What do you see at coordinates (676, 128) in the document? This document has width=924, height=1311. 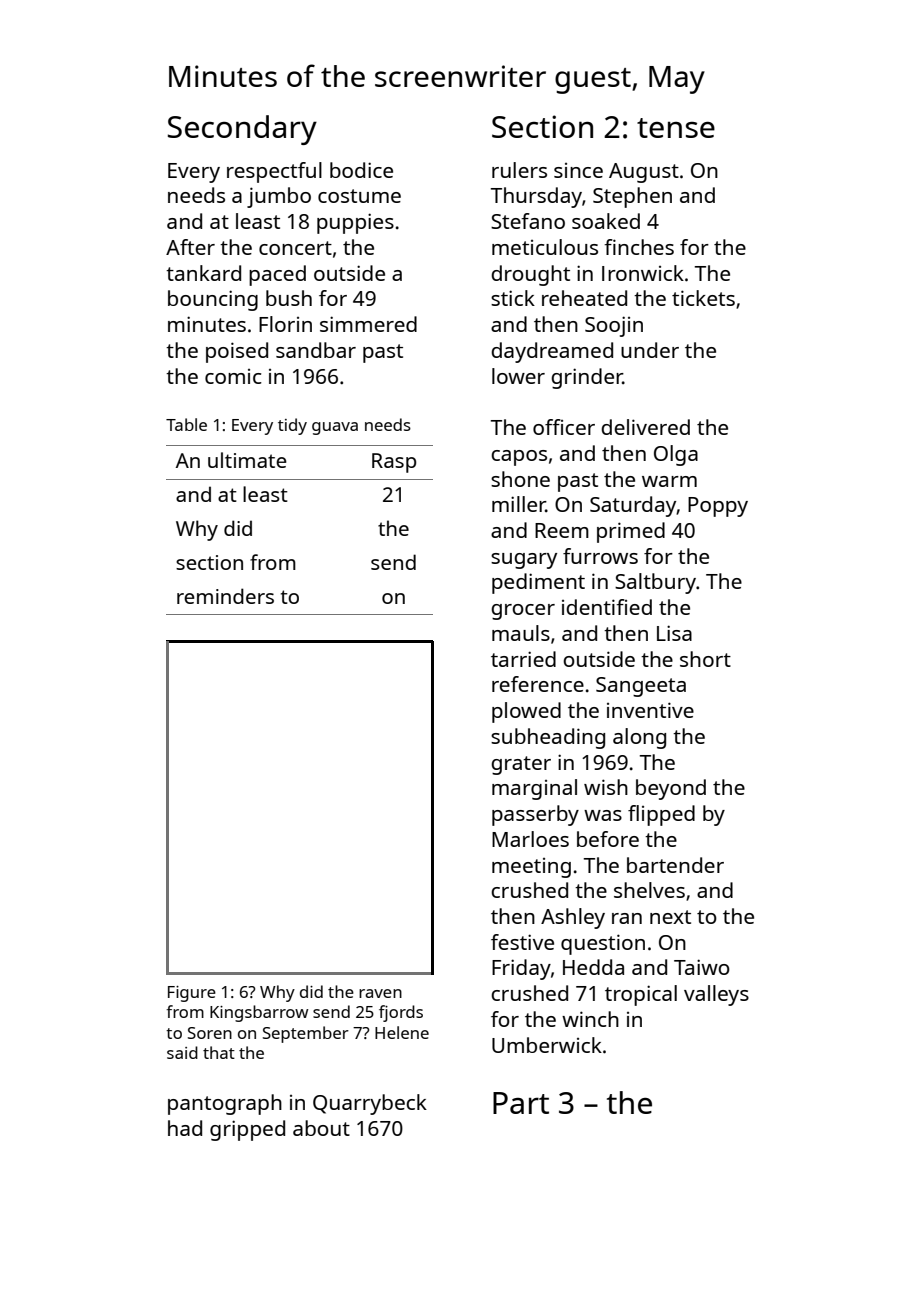 I see `tense` at bounding box center [676, 128].
